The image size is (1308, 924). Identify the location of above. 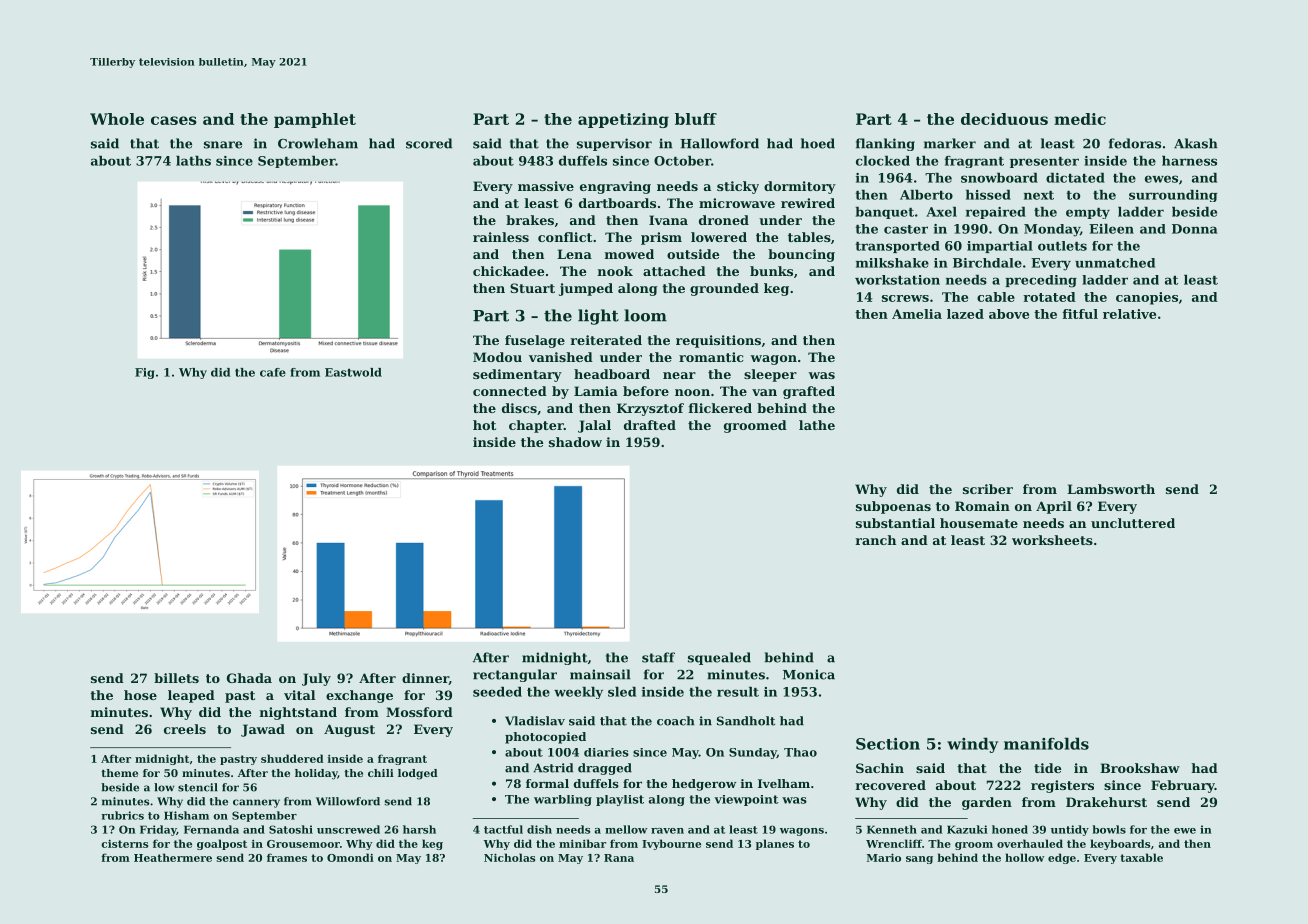
(1009, 314).
